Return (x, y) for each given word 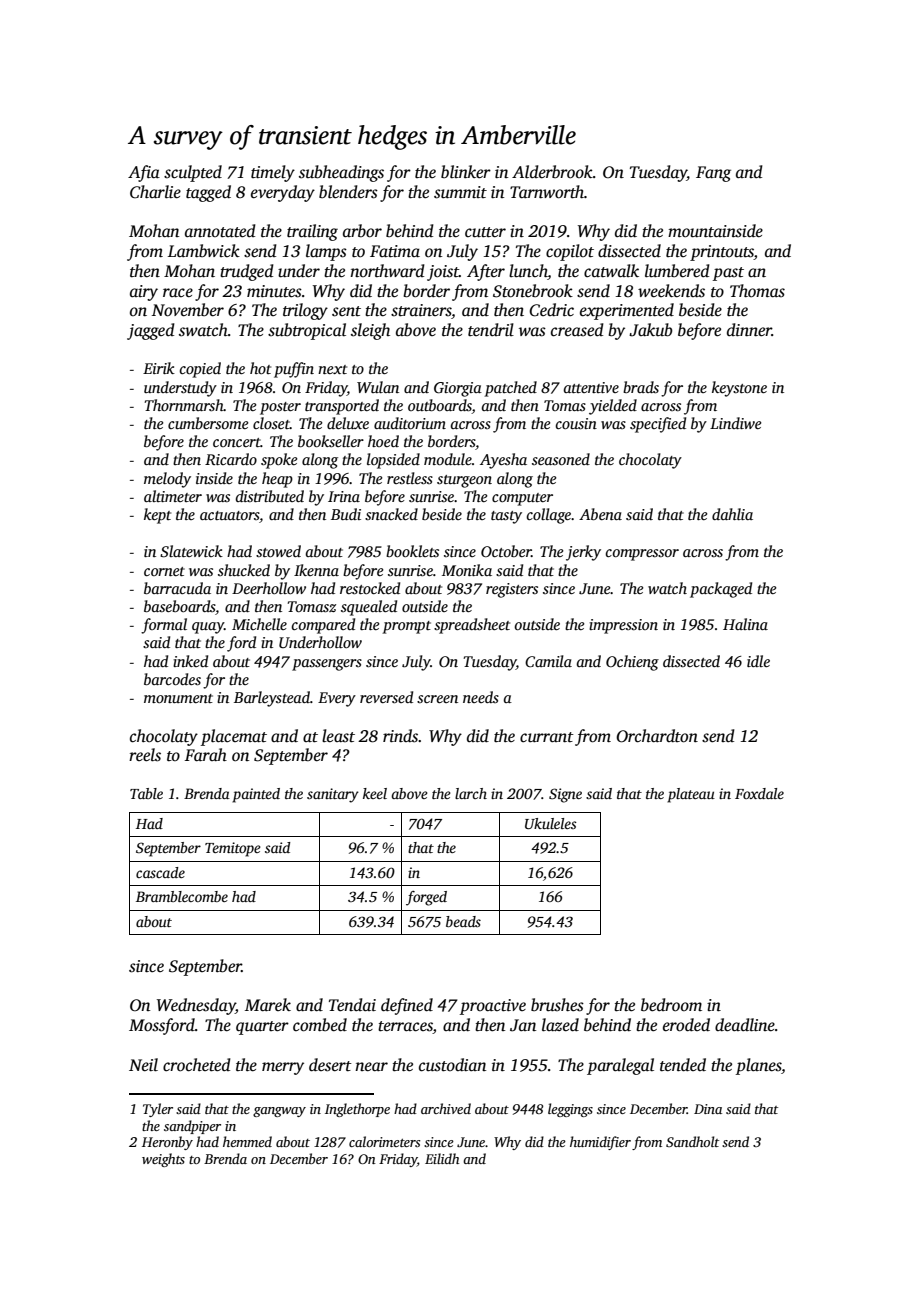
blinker (466, 172)
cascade (160, 872)
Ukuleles (551, 823)
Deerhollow (269, 588)
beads (463, 921)
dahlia (732, 514)
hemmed (247, 1141)
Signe (565, 795)
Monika (467, 570)
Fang (713, 174)
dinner (749, 330)
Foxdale (759, 793)
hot (260, 368)
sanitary (333, 795)
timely (273, 173)
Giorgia (458, 389)
